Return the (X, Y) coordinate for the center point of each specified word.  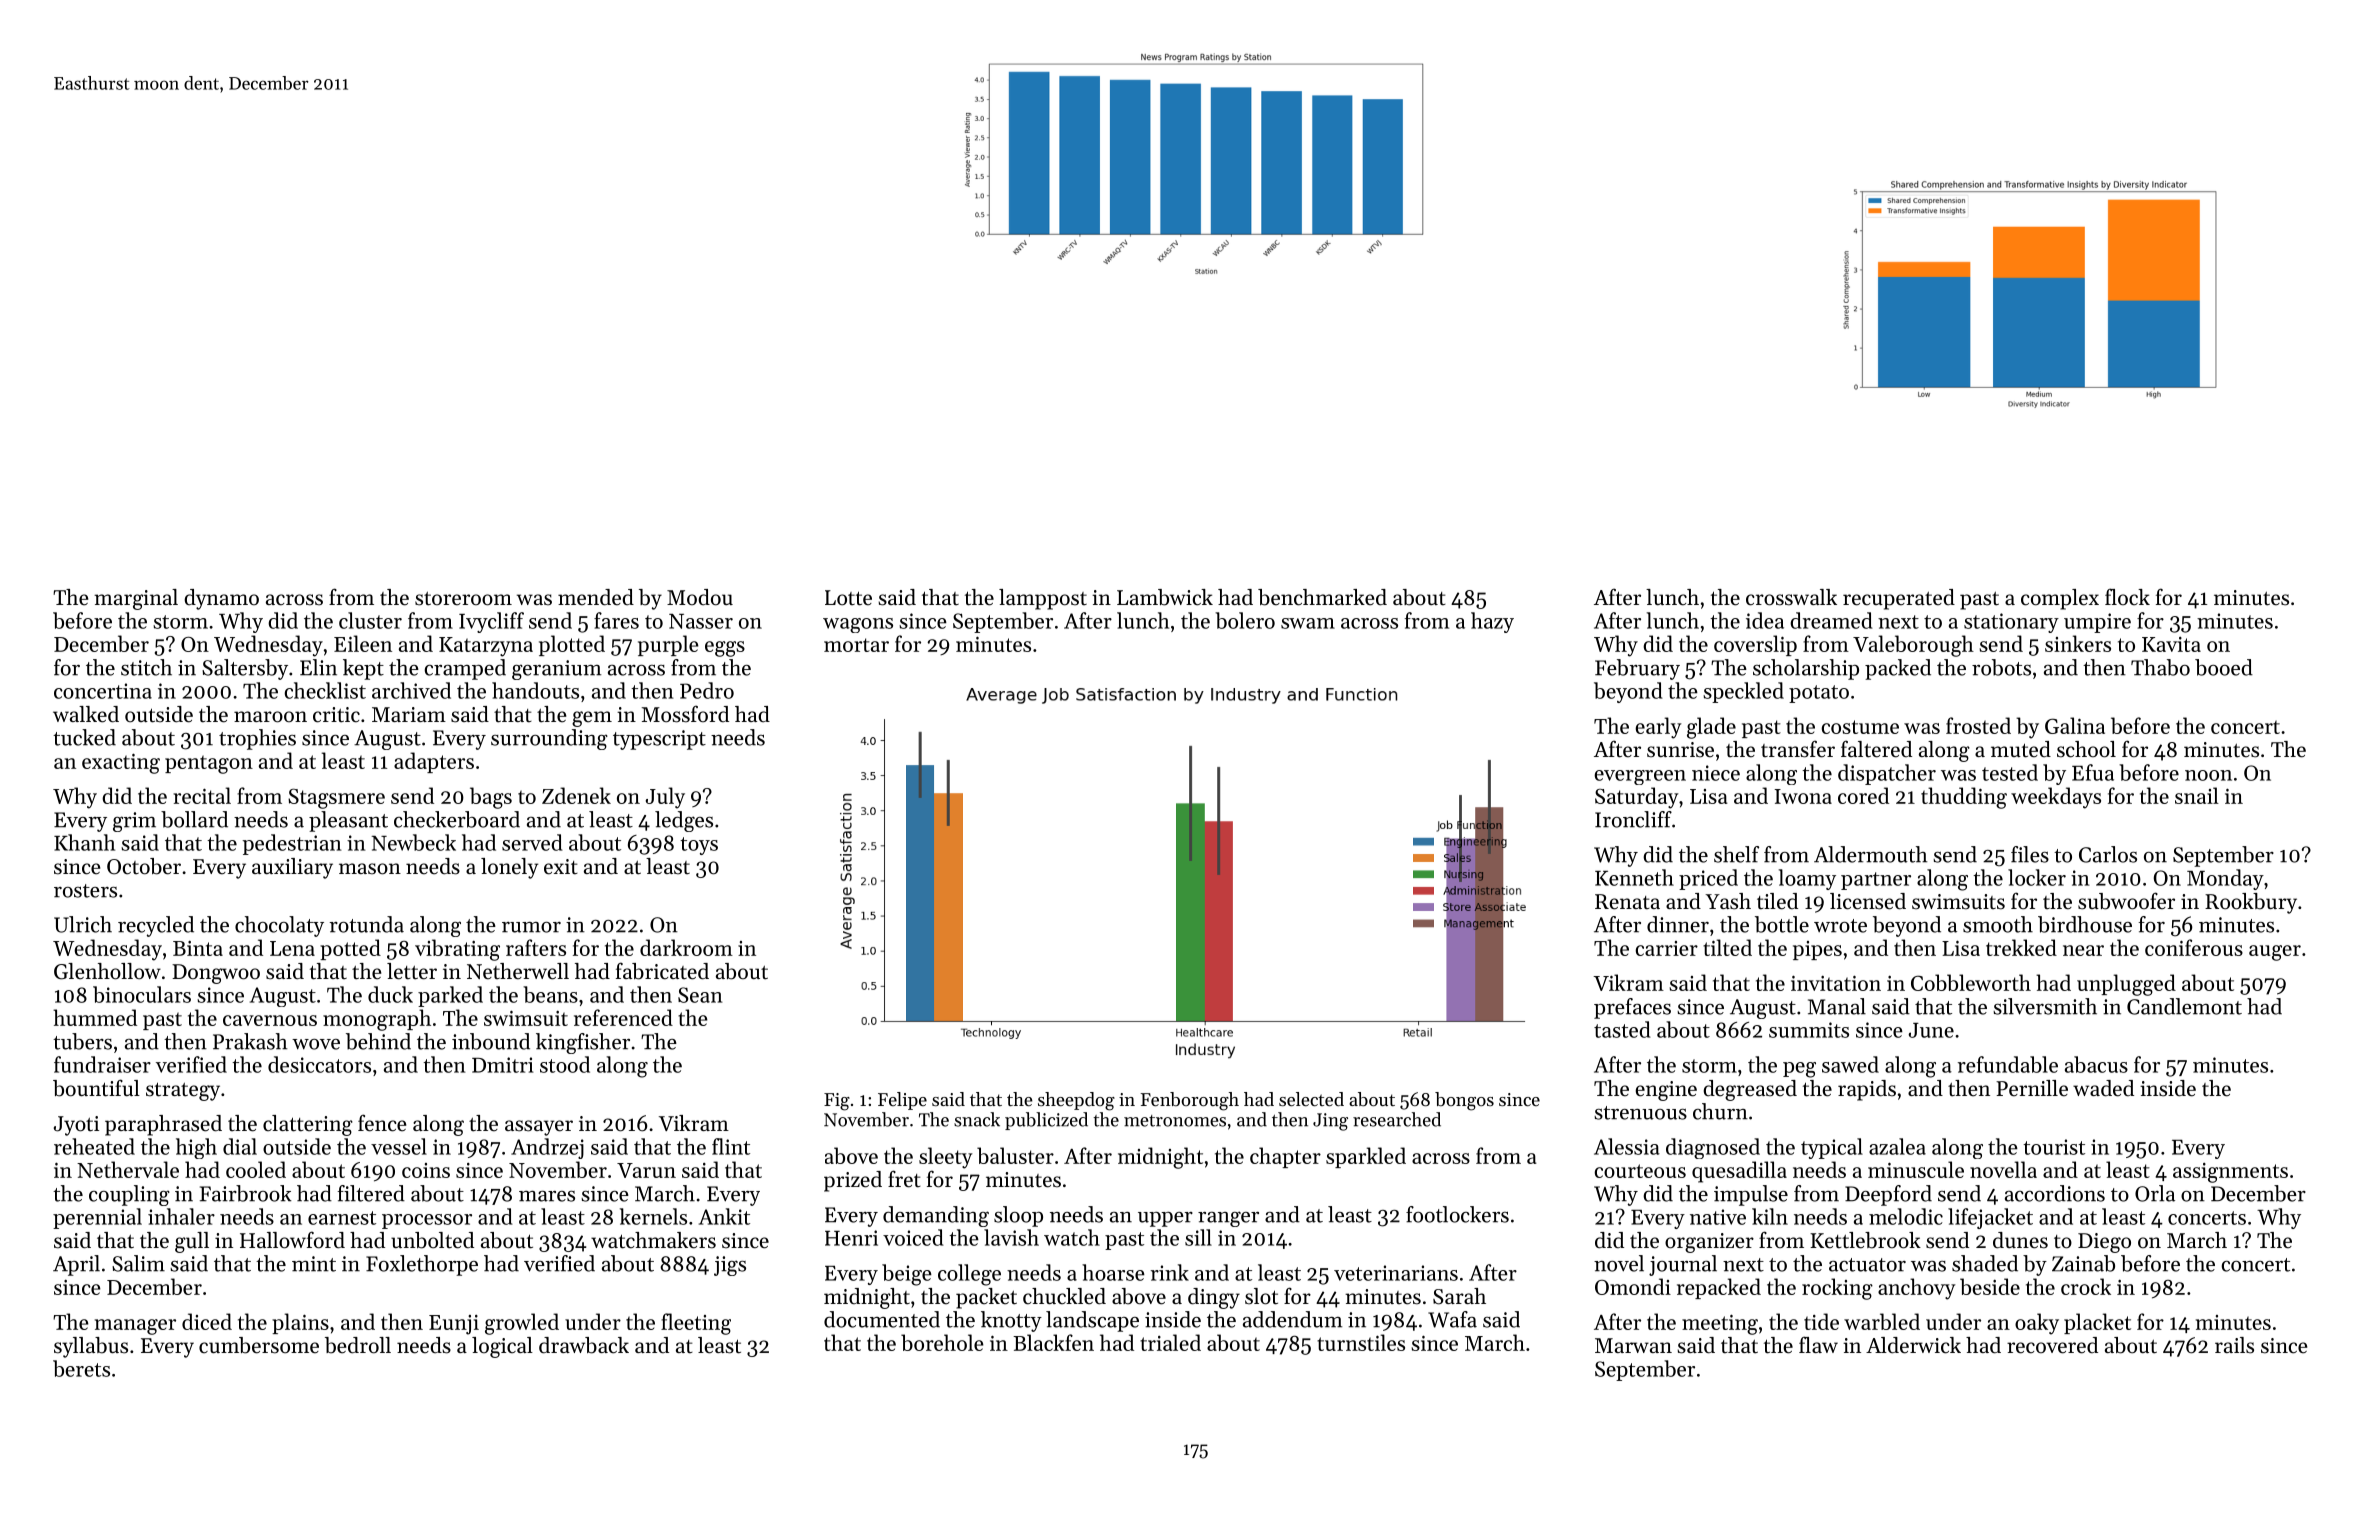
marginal (136, 599)
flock (2127, 596)
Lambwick (1165, 597)
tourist (2054, 1147)
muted (2021, 749)
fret (904, 1179)
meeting (1720, 1324)
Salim (138, 1263)
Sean (700, 995)
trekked (2021, 947)
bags (491, 798)
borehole (942, 1342)
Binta (198, 948)
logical (502, 1347)
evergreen (1640, 777)
